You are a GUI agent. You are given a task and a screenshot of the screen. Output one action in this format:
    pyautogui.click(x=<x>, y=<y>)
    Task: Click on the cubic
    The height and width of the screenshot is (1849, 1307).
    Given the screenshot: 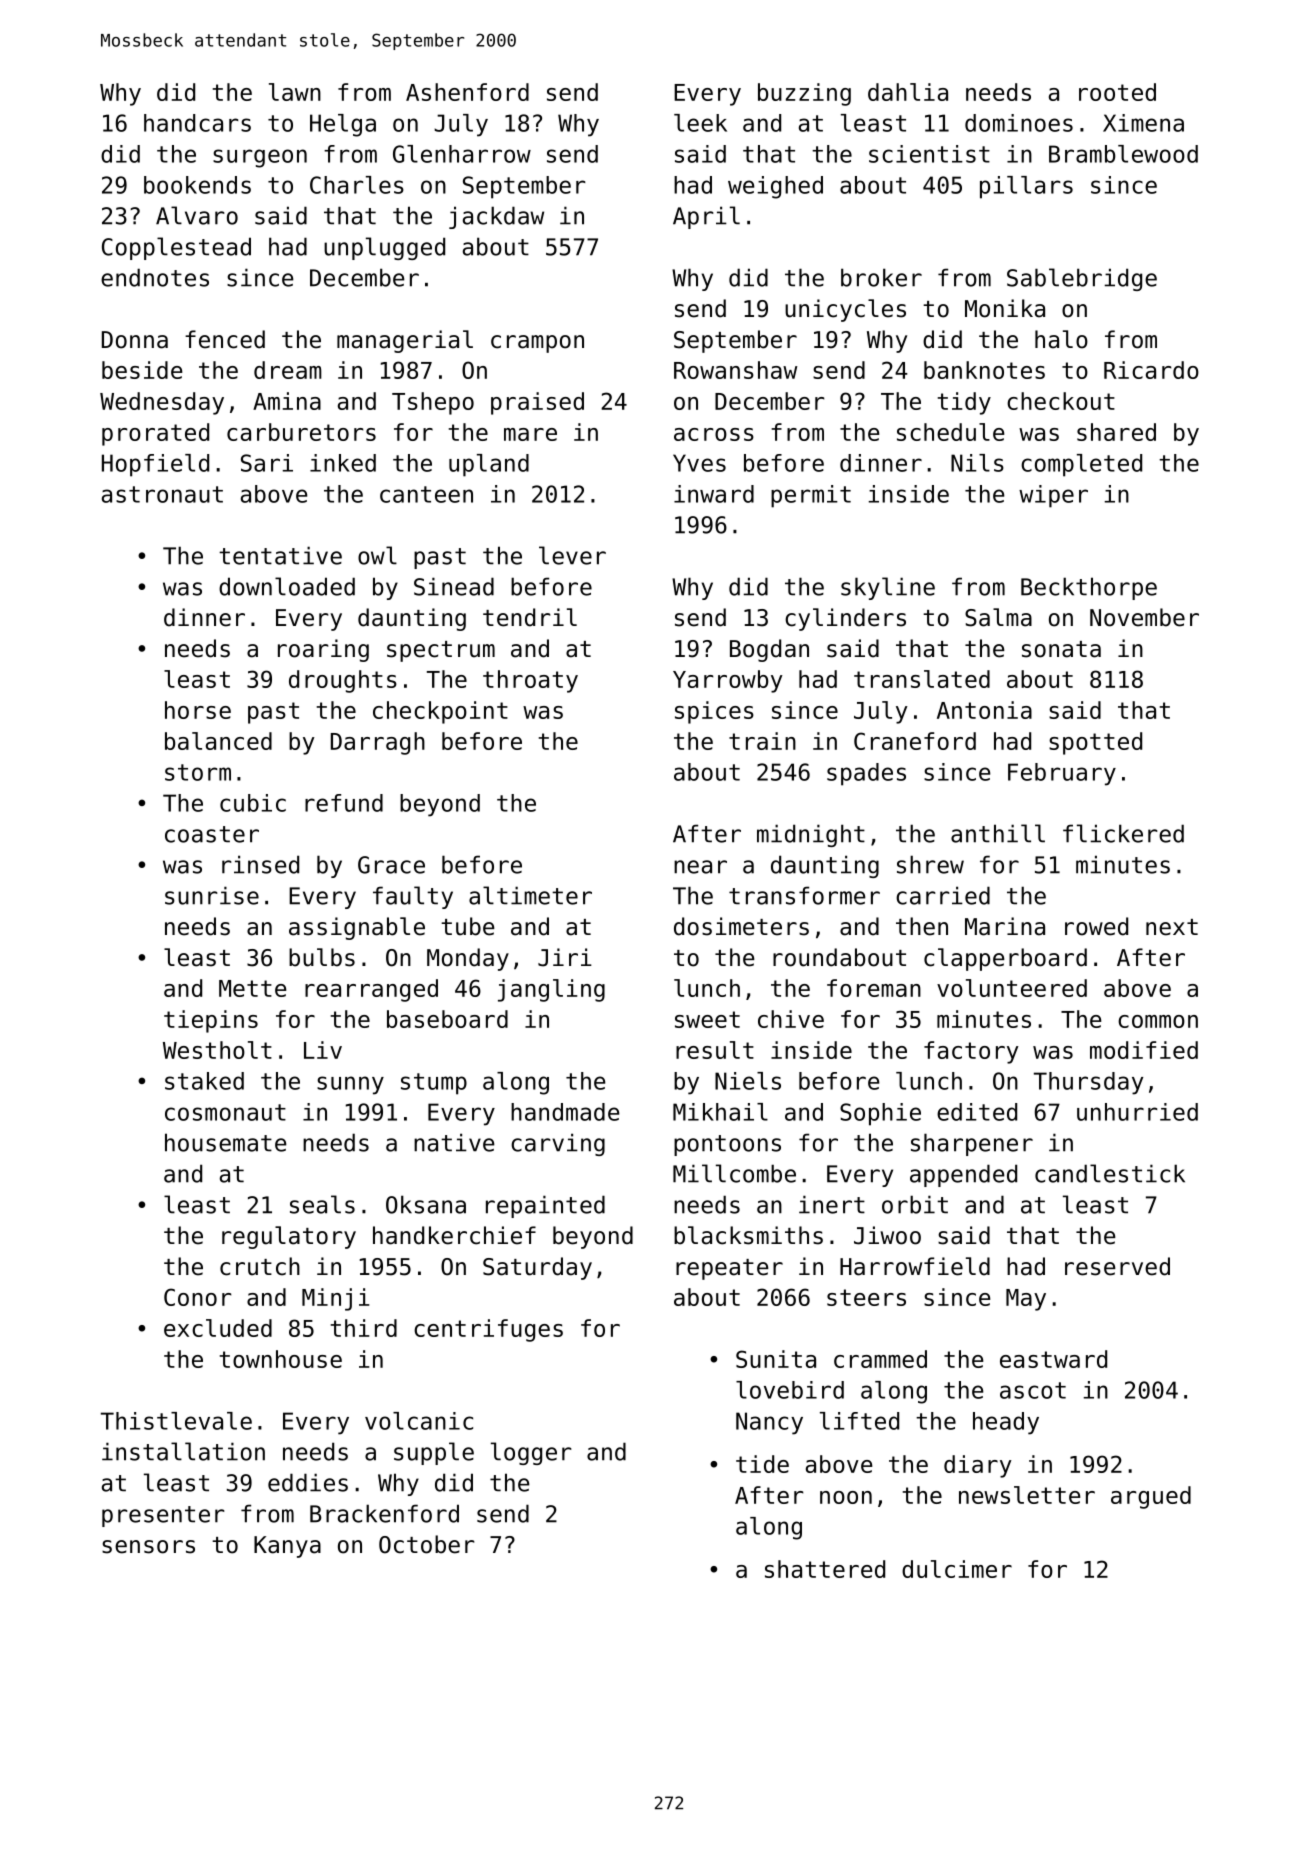 What is the action you would take?
    pyautogui.click(x=253, y=803)
